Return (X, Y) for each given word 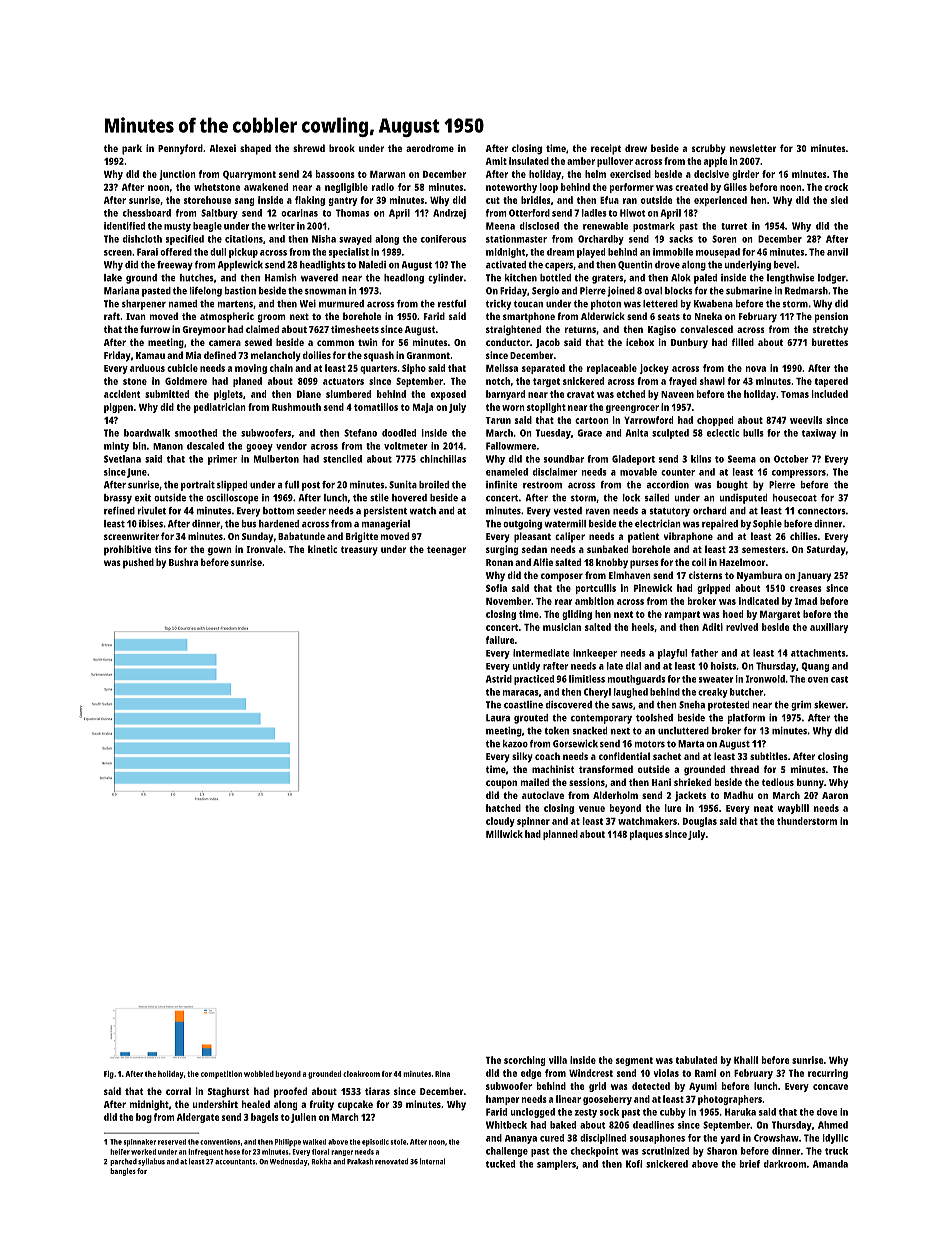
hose (232, 1152)
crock (836, 187)
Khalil (746, 1060)
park (132, 149)
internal (432, 1161)
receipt (606, 149)
